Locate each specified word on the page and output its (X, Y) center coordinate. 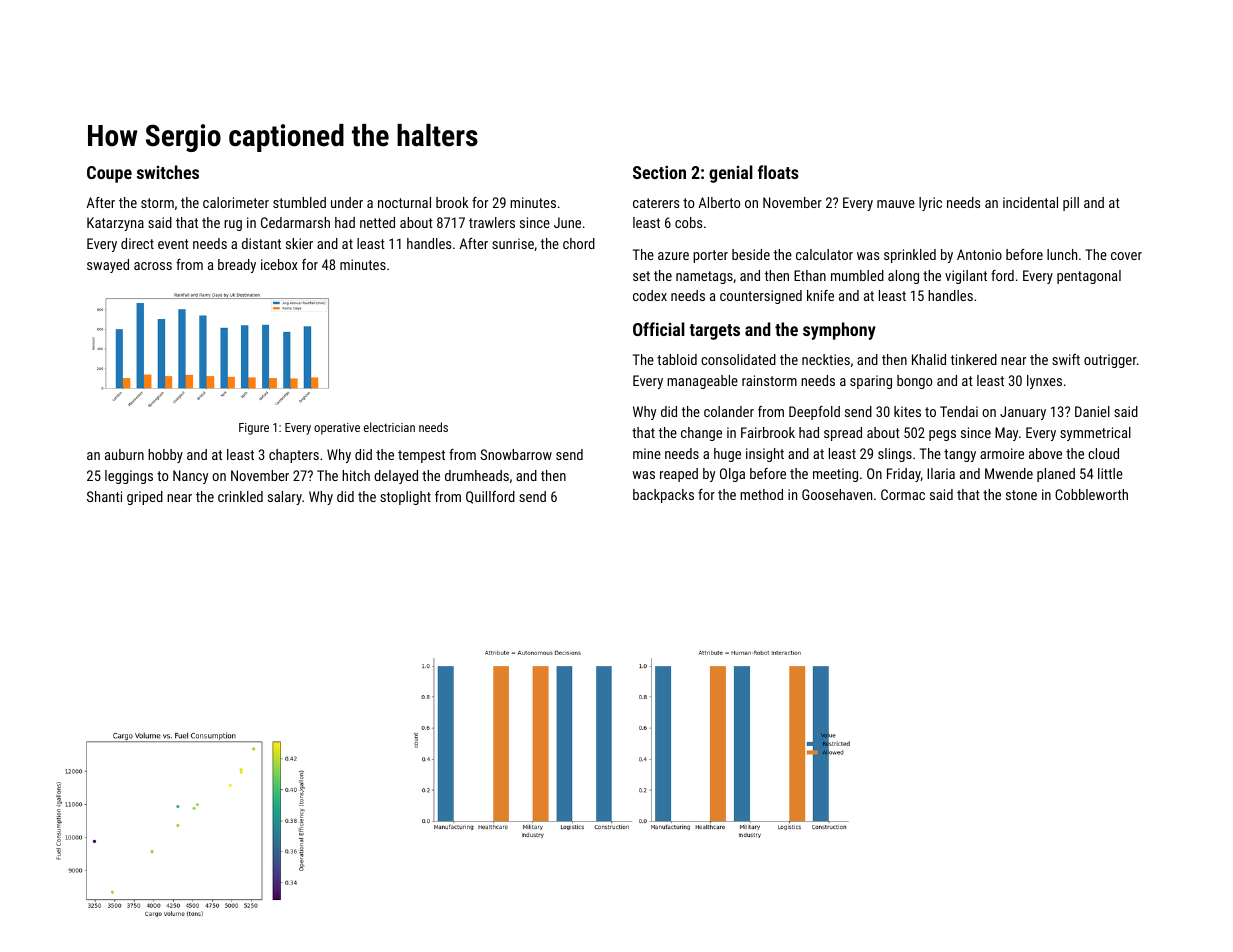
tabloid (677, 359)
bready (237, 266)
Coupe (109, 174)
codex (650, 295)
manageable (702, 382)
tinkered (973, 359)
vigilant (966, 277)
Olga (732, 475)
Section (659, 172)
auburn (124, 454)
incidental (1030, 202)
